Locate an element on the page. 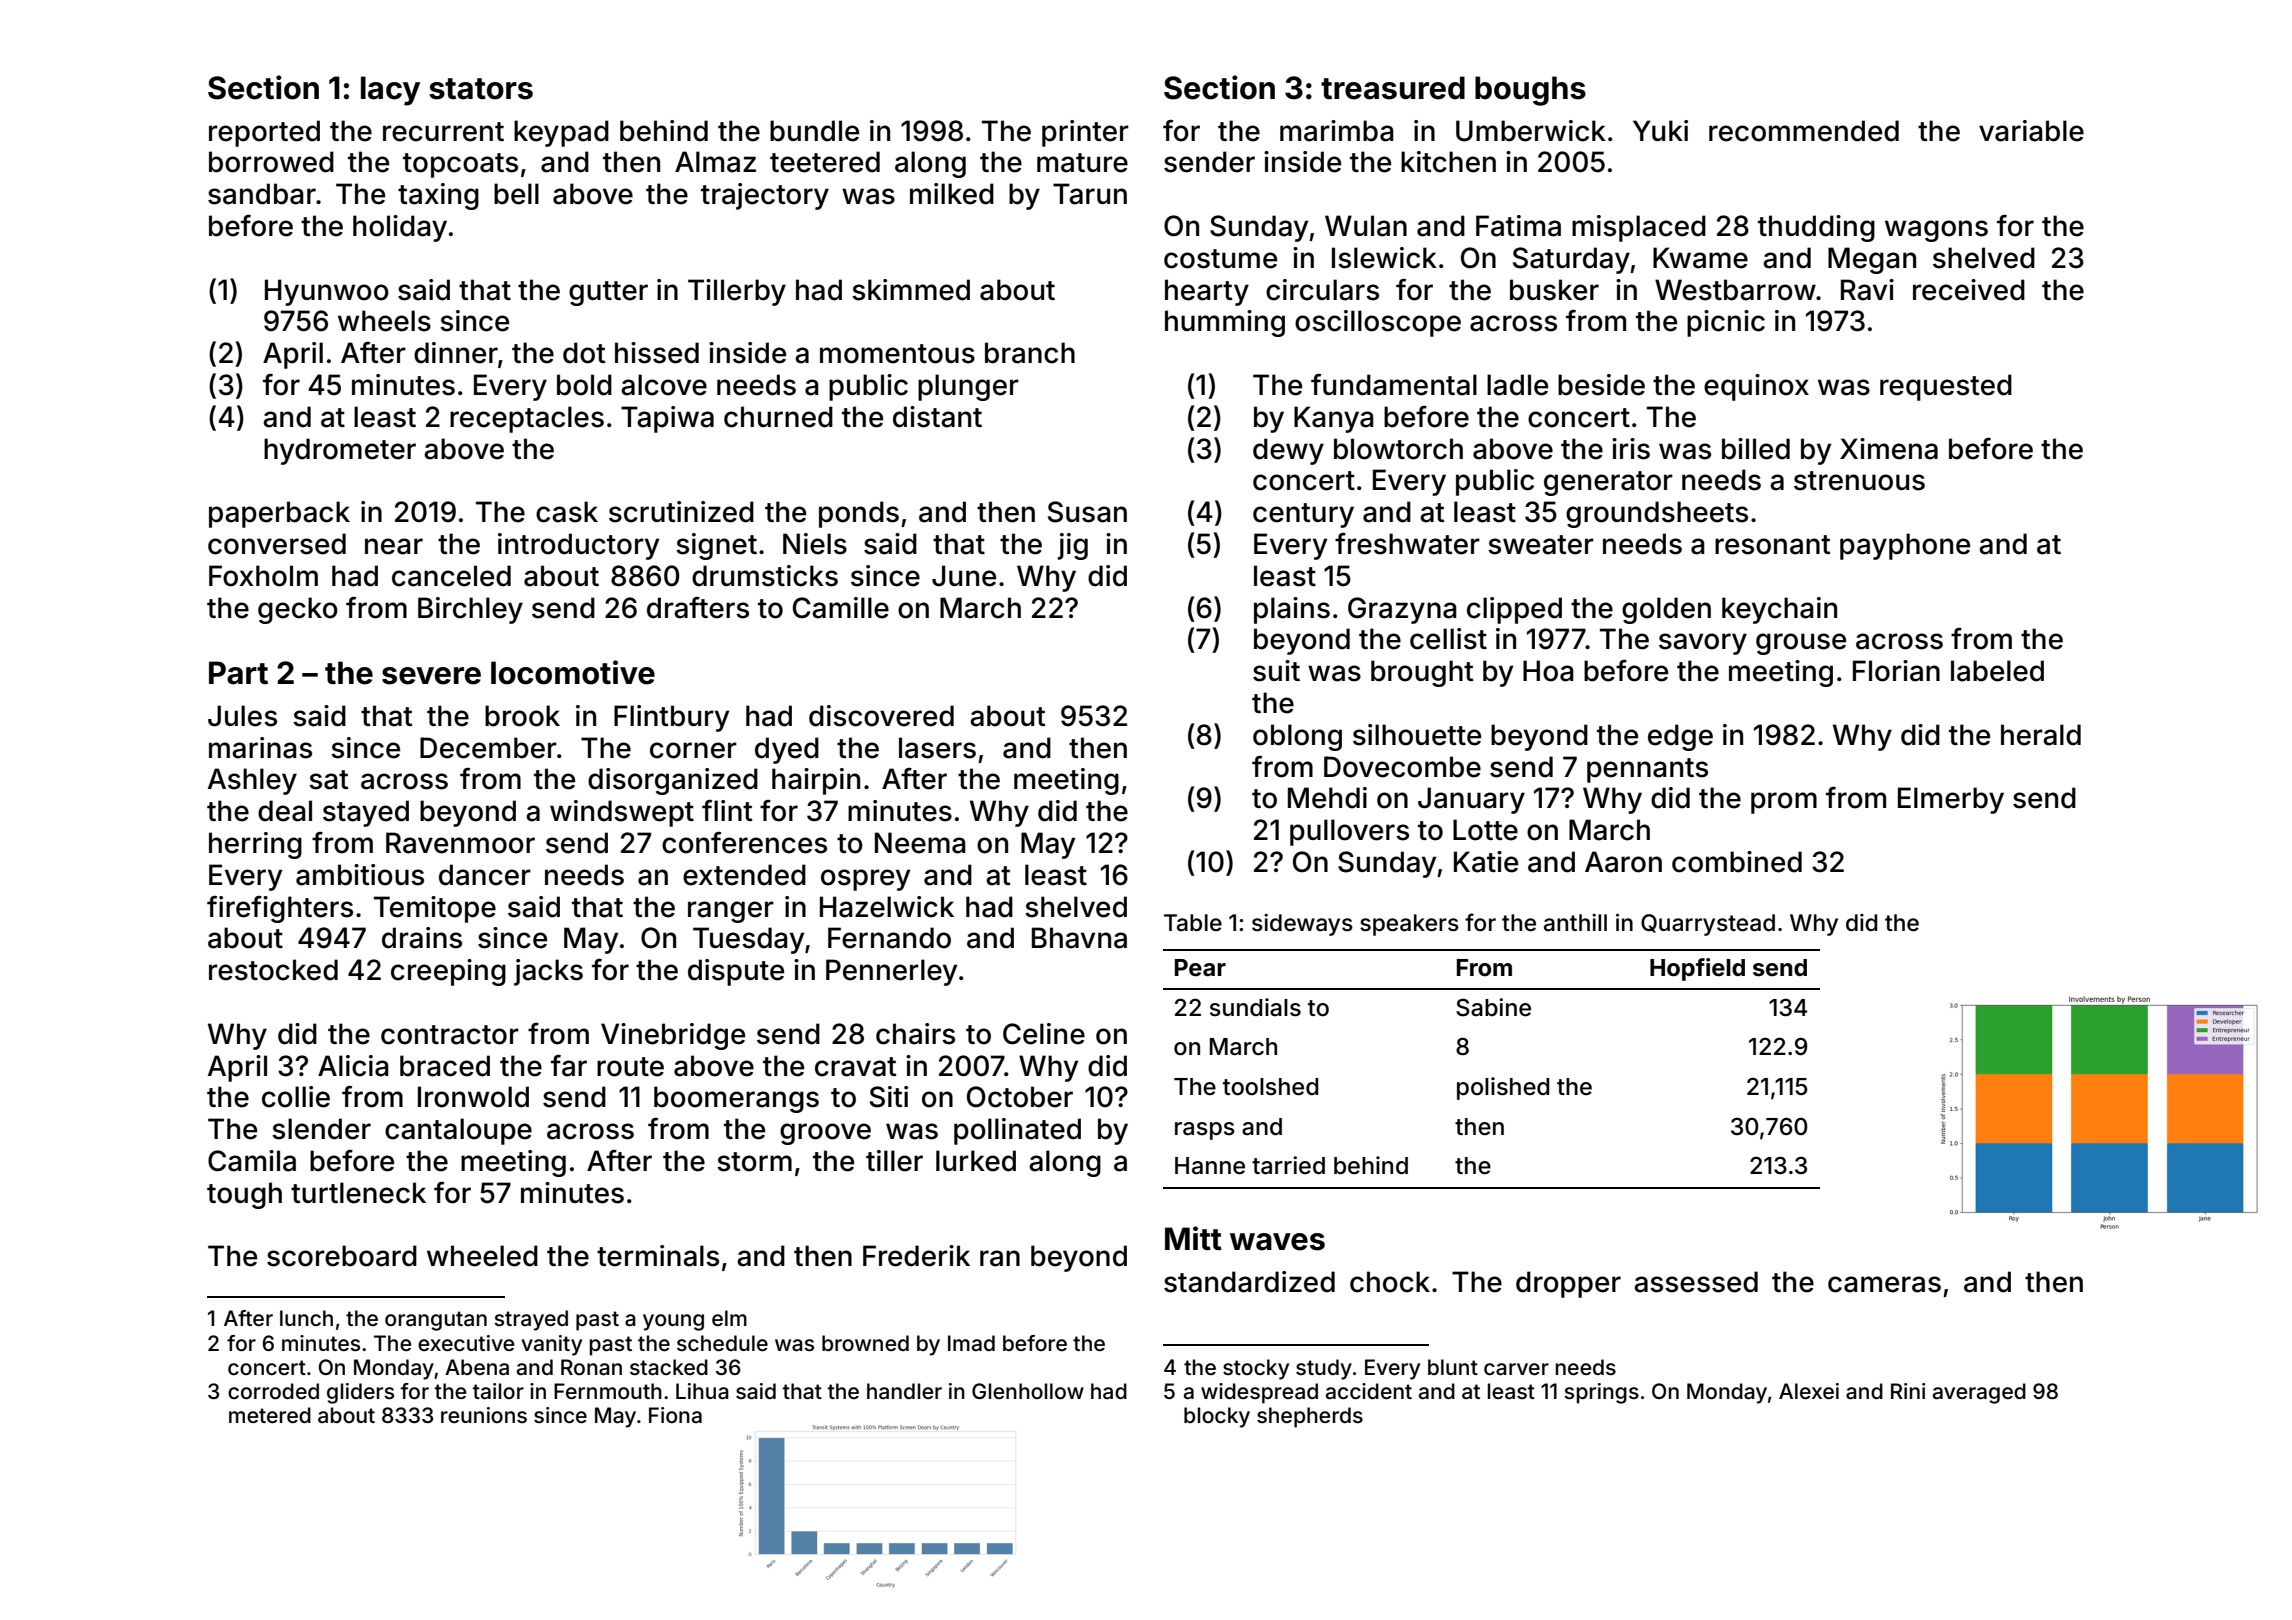  herald is located at coordinates (2041, 735).
